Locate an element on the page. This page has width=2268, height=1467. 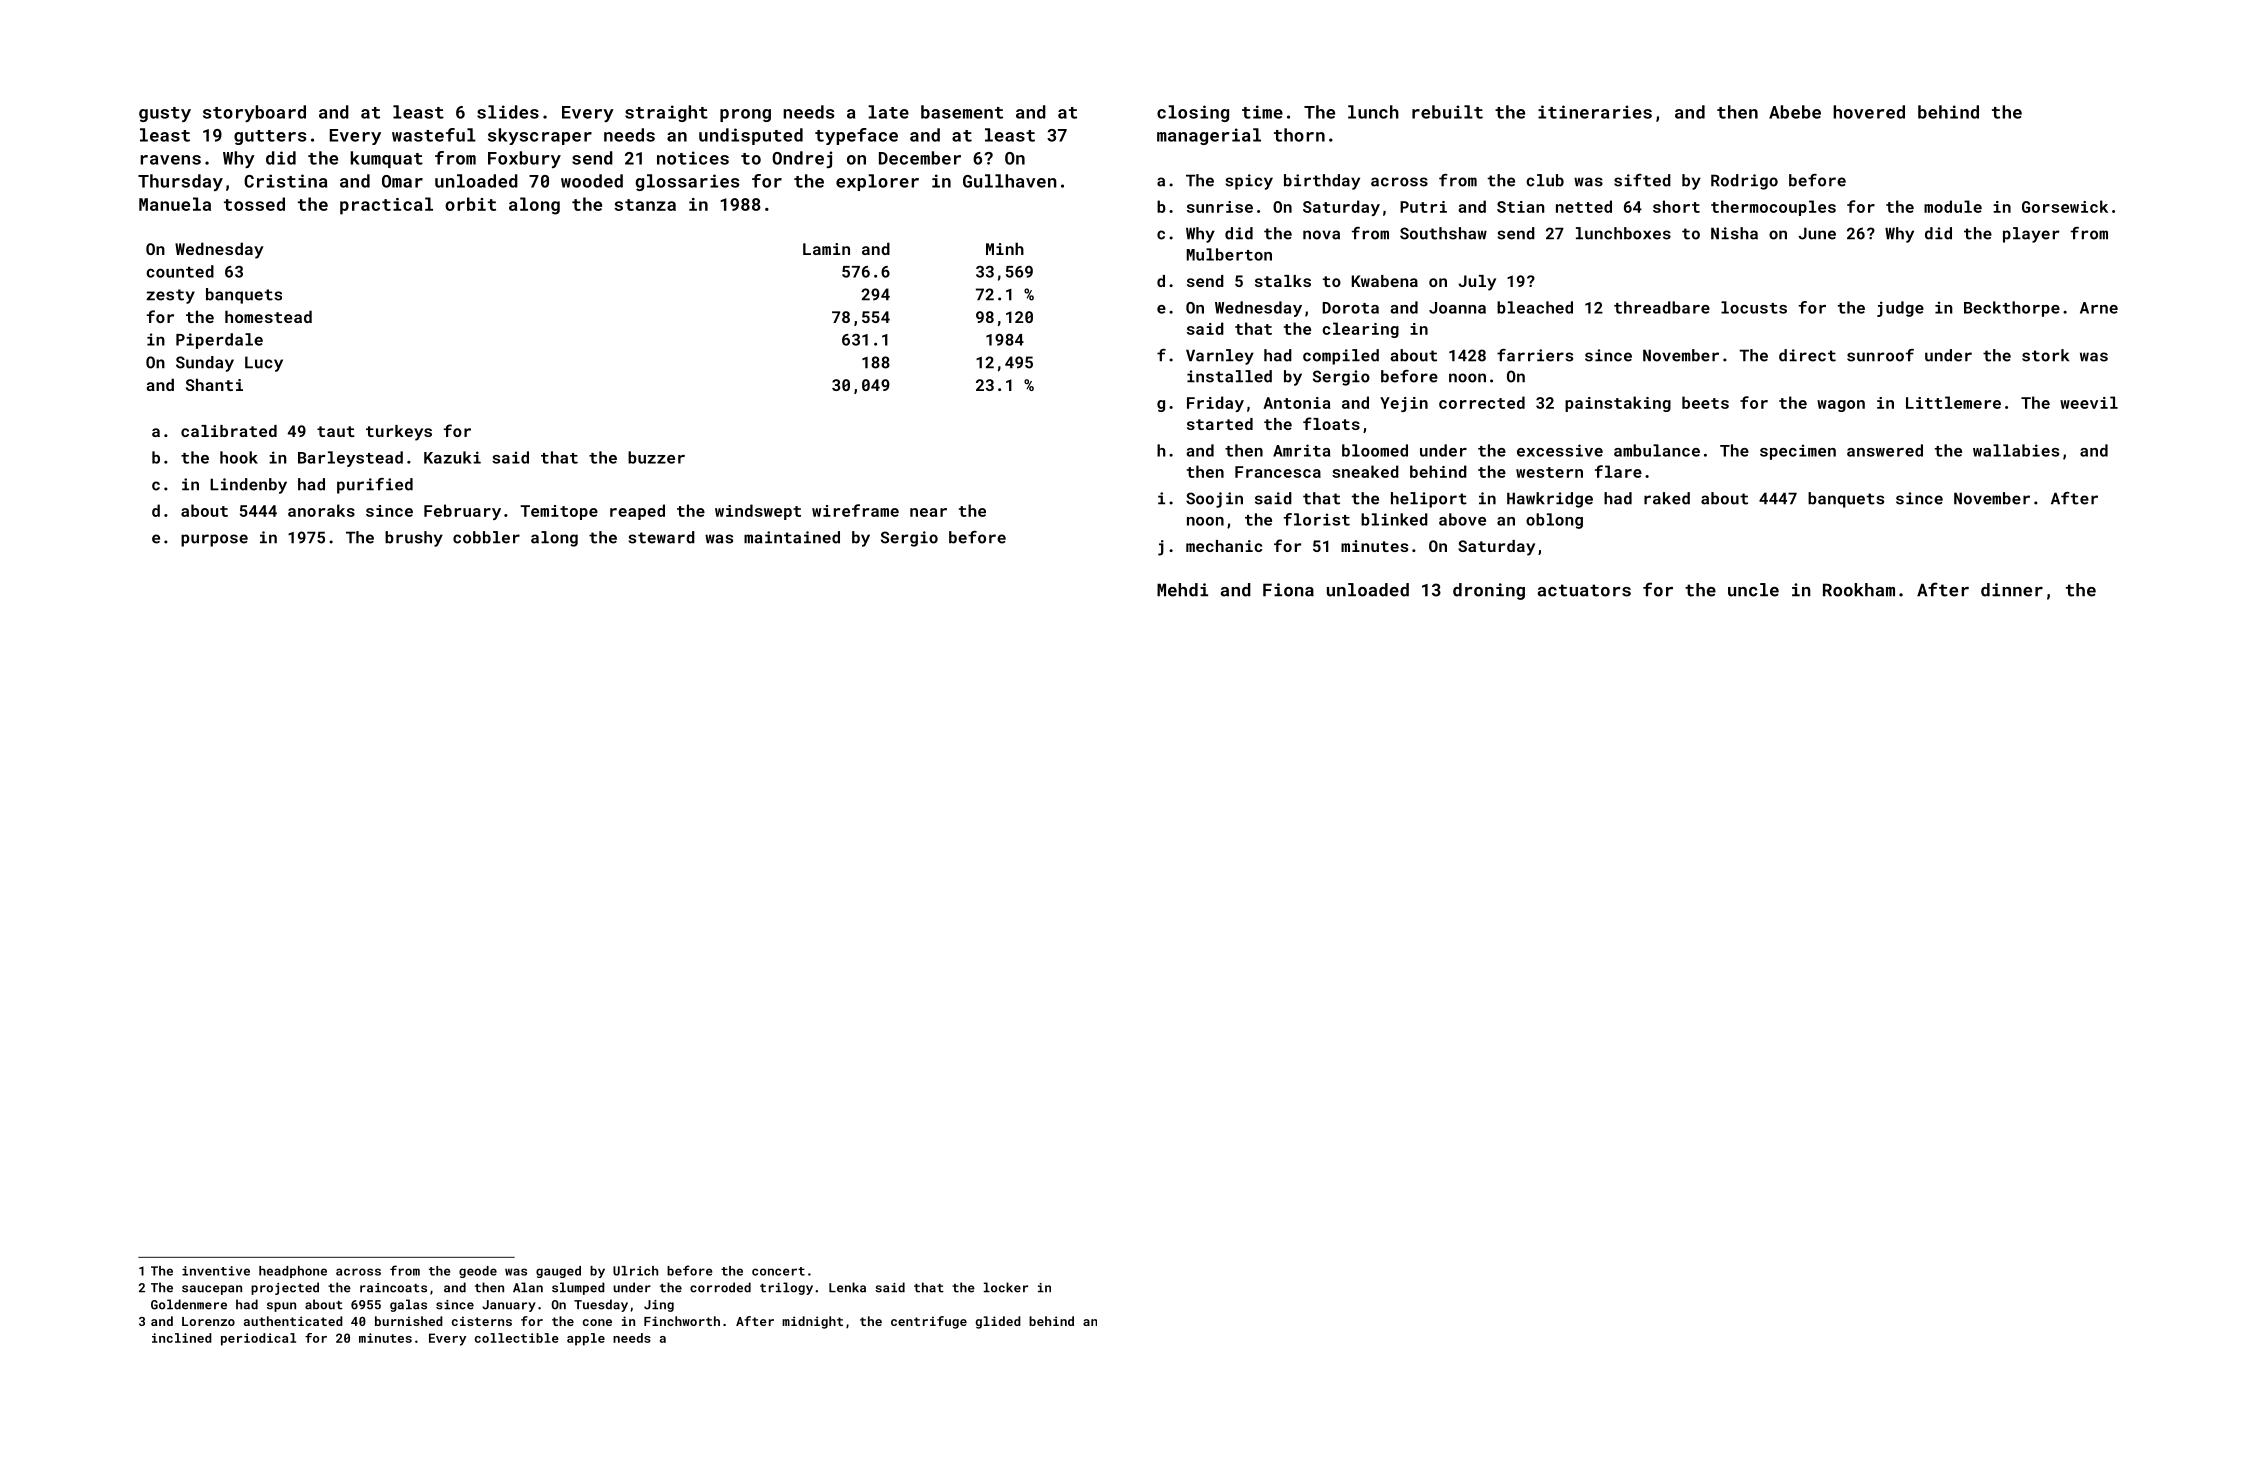
wallabies is located at coordinates (2016, 450).
